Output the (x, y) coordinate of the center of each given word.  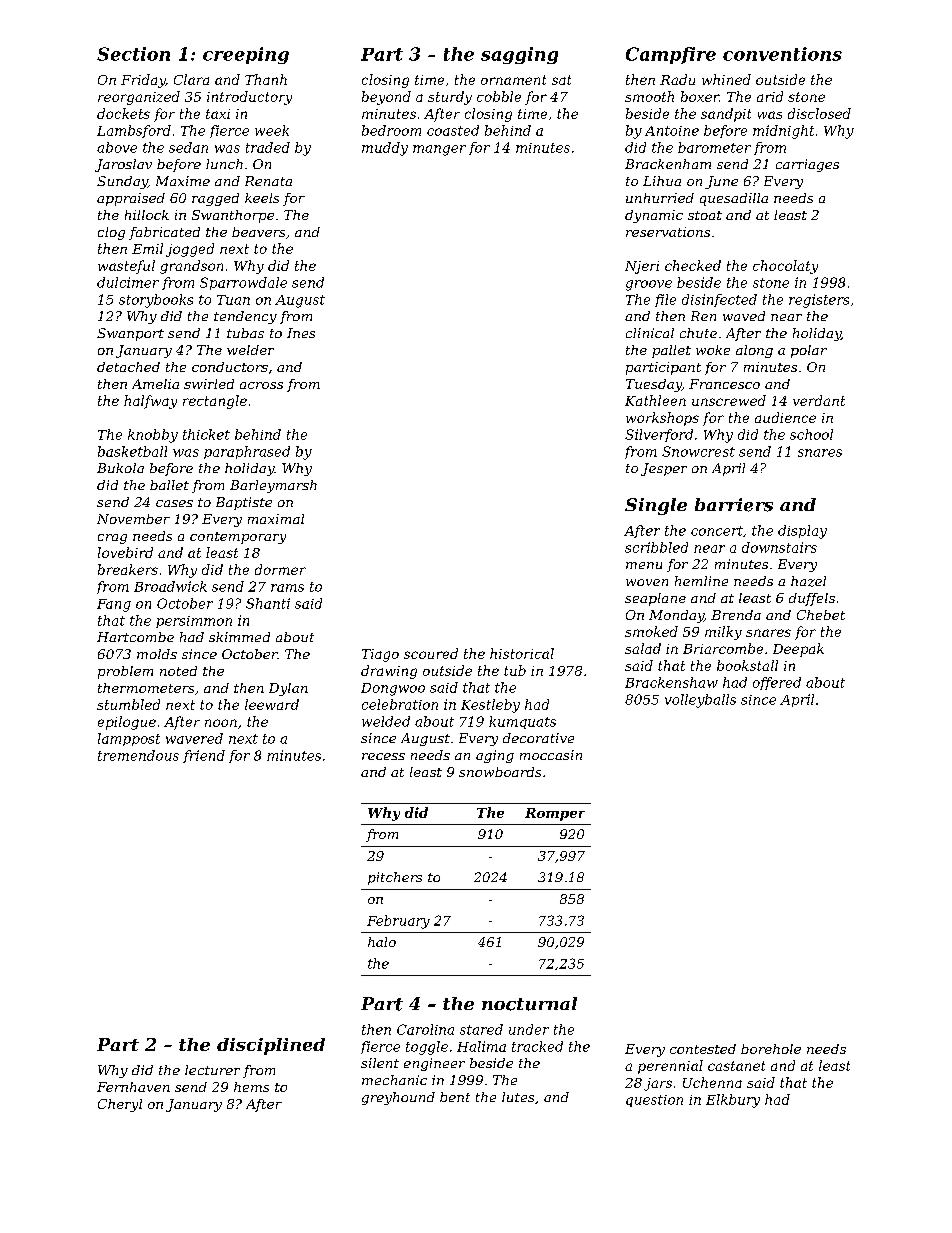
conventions (782, 54)
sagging (519, 55)
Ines (301, 333)
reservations (668, 232)
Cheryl (120, 1105)
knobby (153, 436)
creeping (246, 55)
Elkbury (733, 1101)
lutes (518, 1097)
